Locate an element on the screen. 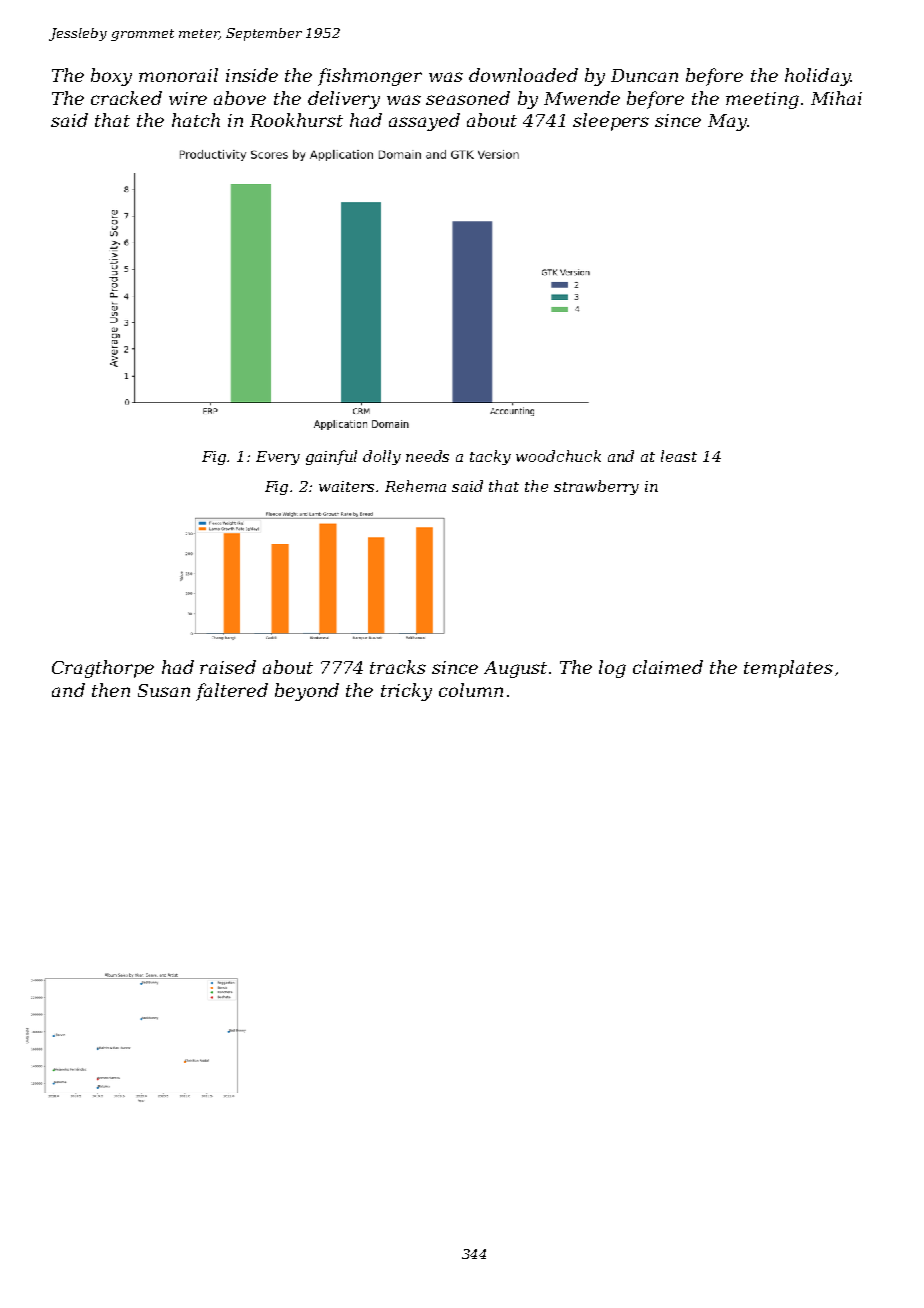 The width and height of the screenshot is (924, 1308). waiters is located at coordinates (348, 486).
